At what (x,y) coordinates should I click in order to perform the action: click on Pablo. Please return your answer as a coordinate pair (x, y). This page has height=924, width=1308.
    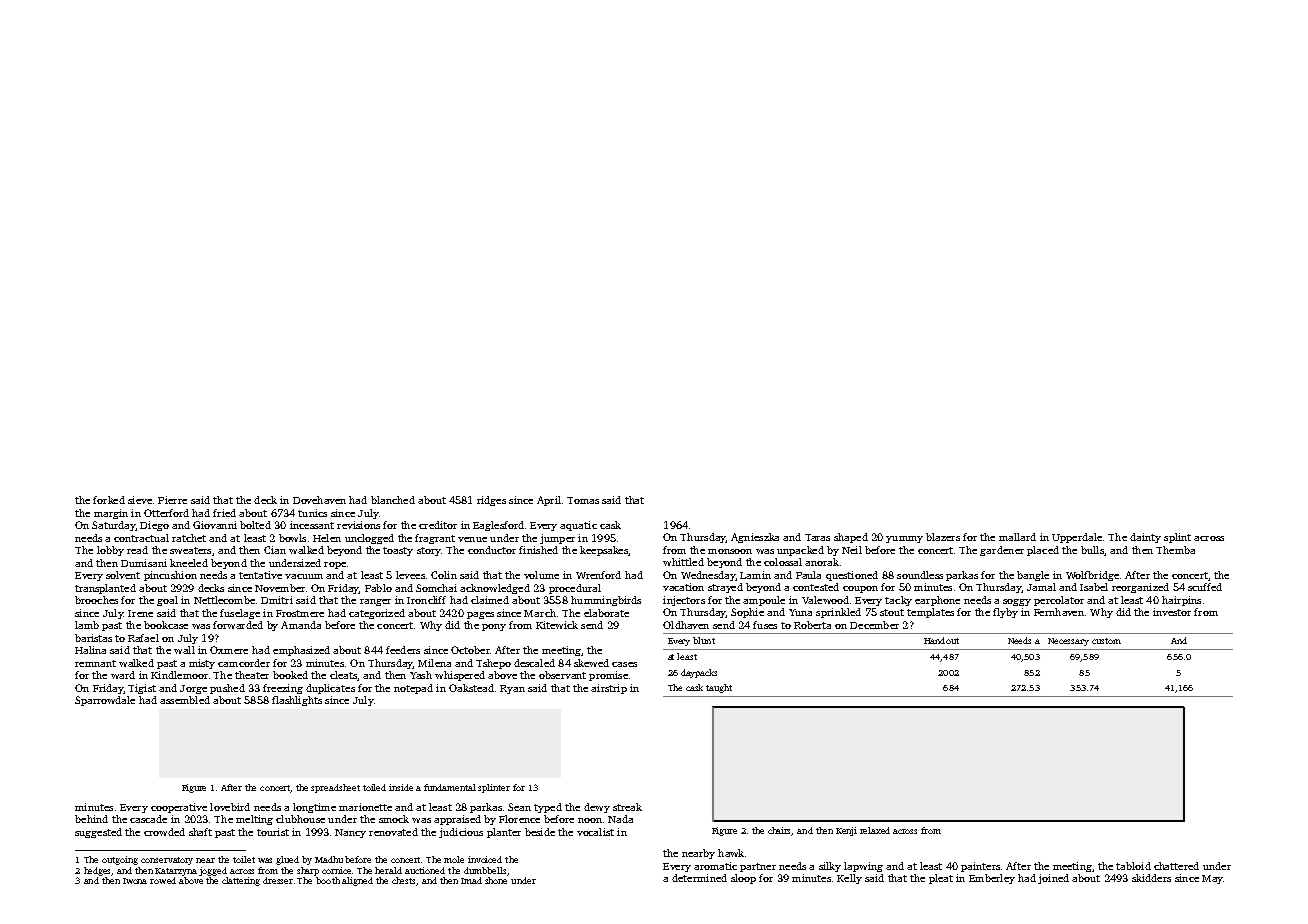
    Looking at the image, I should click on (378, 588).
